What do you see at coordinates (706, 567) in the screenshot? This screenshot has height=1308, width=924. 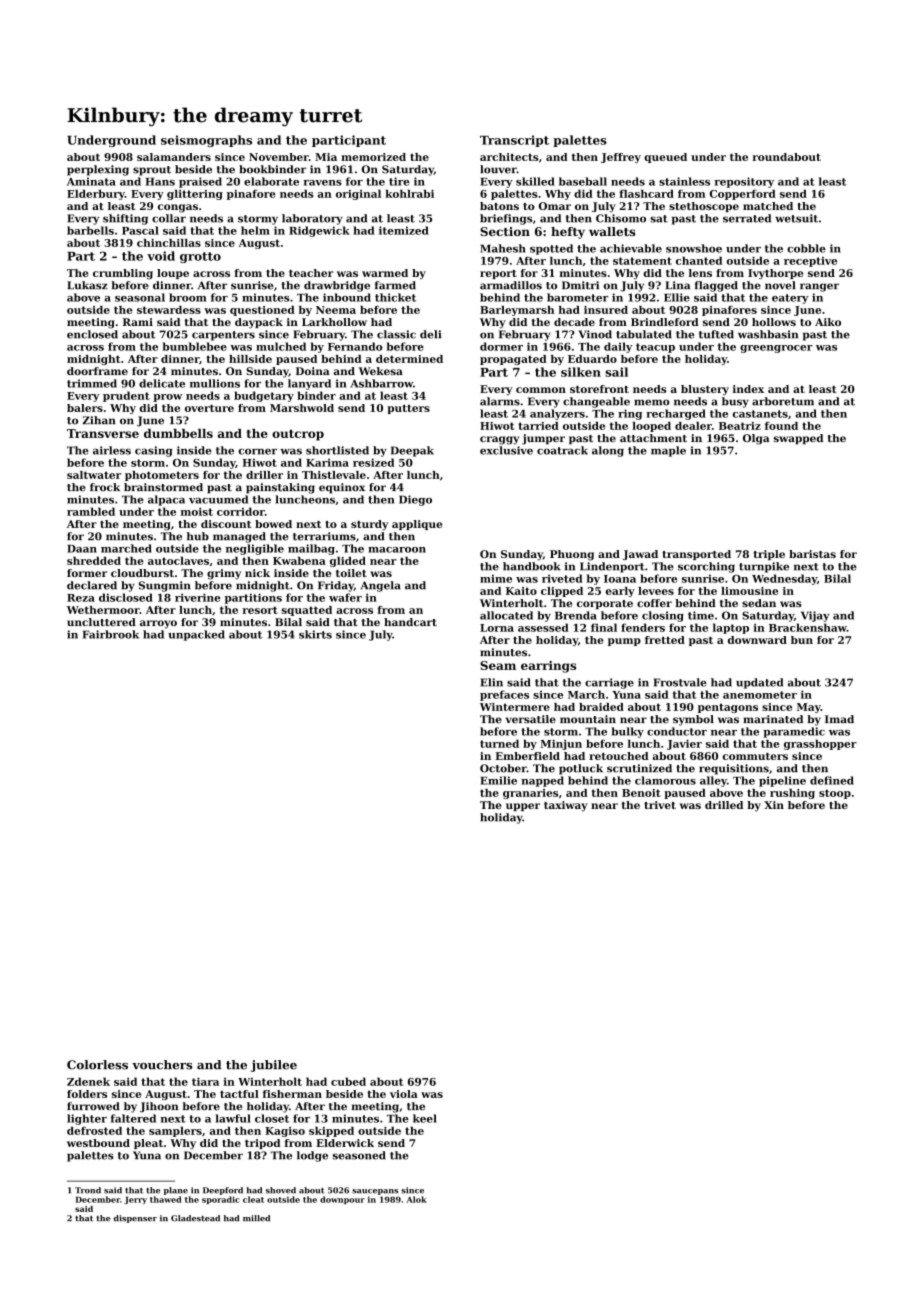 I see `scorching` at bounding box center [706, 567].
